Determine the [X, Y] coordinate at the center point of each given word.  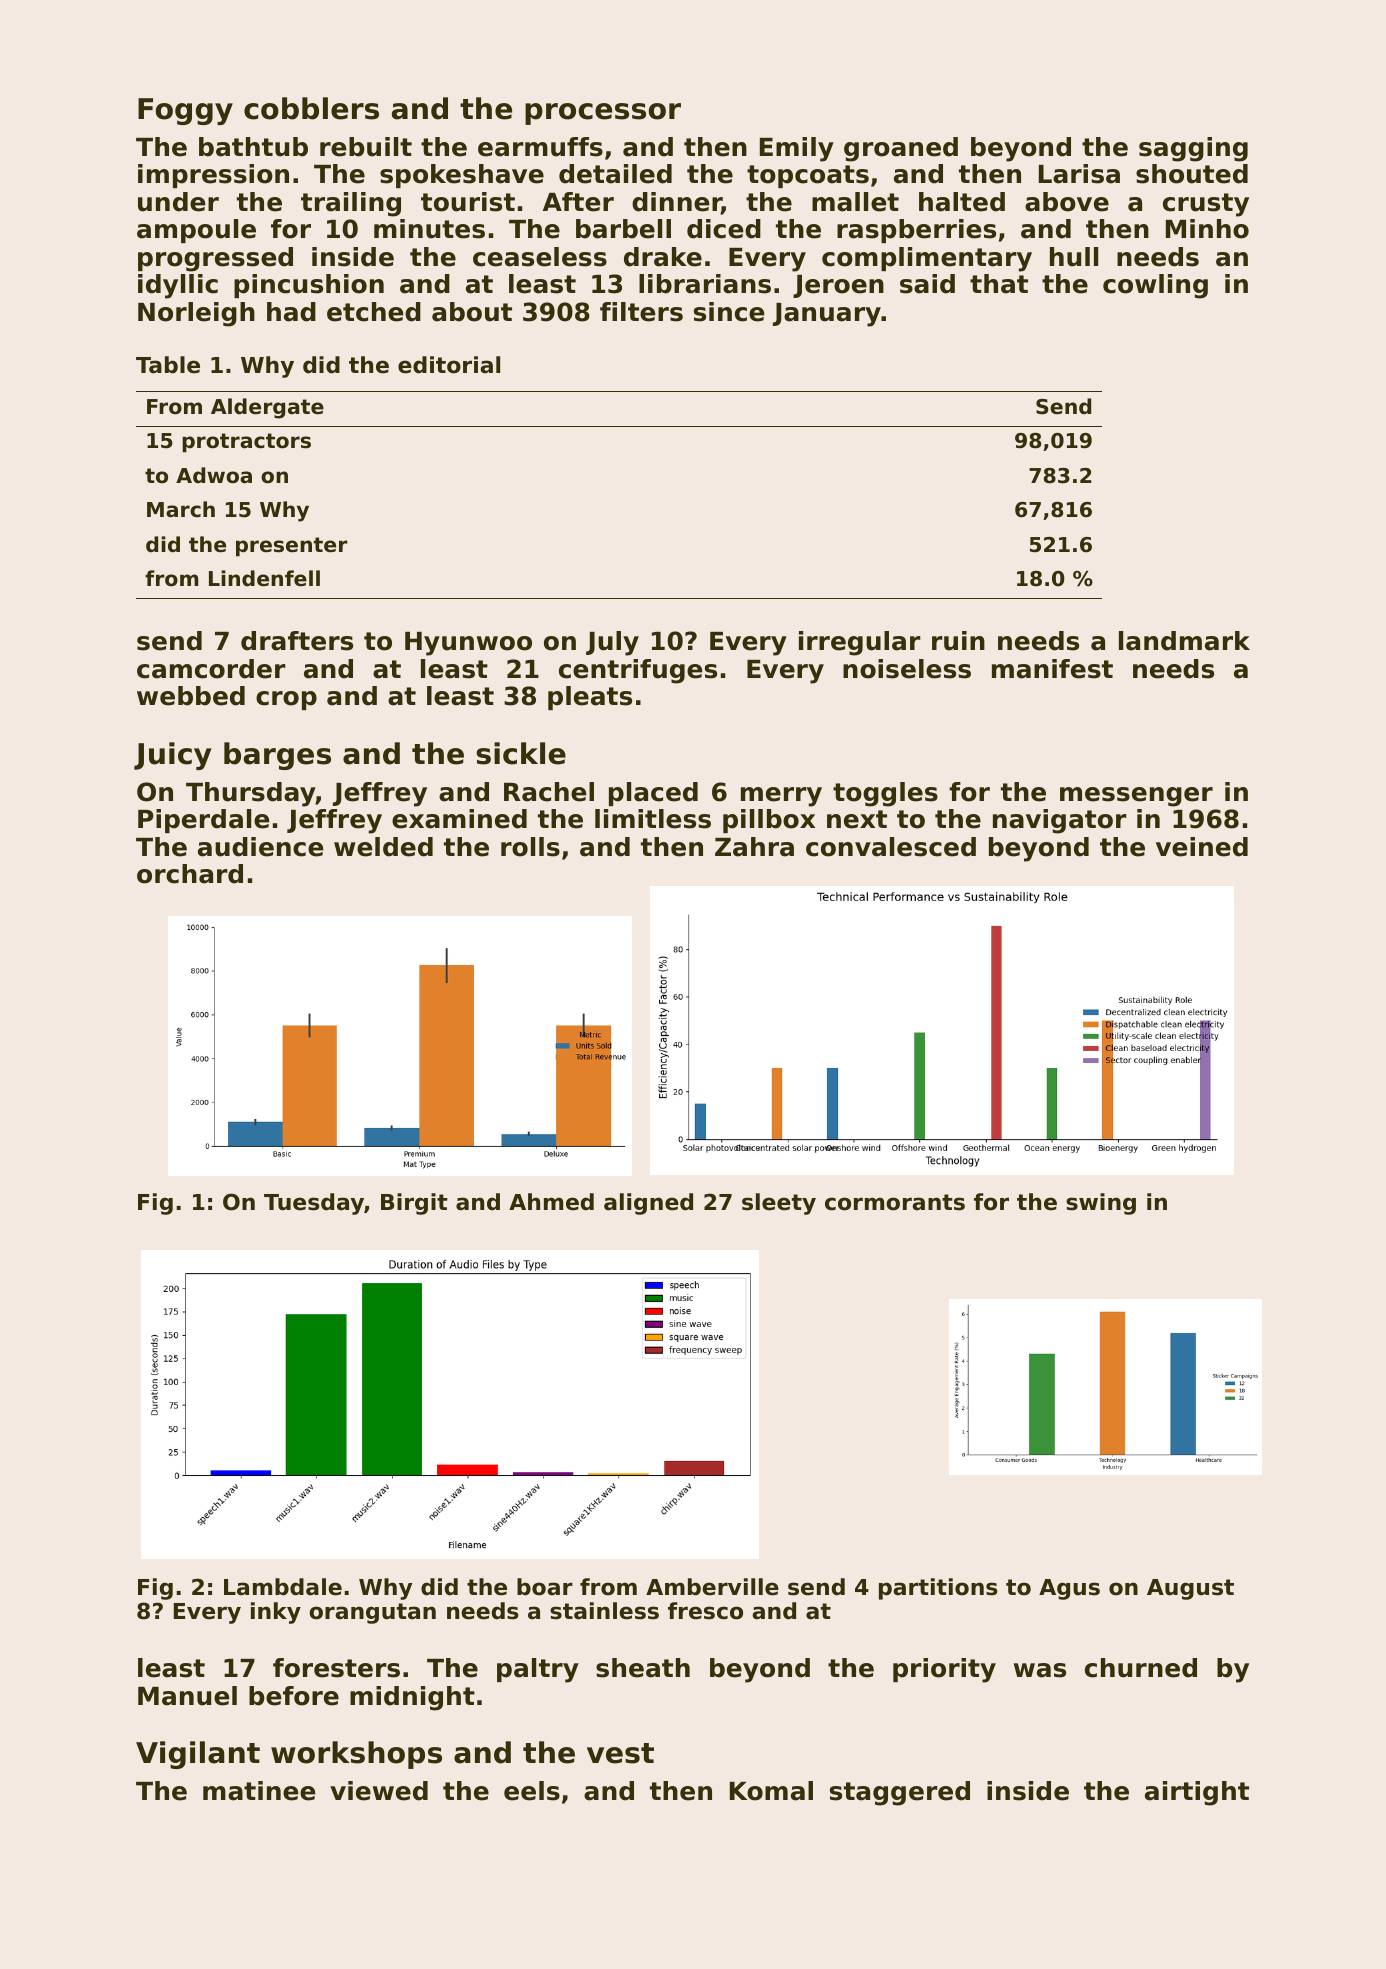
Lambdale [283, 1587]
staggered [900, 1793]
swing [1101, 1204]
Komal [771, 1791]
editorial [449, 365]
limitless [653, 819]
